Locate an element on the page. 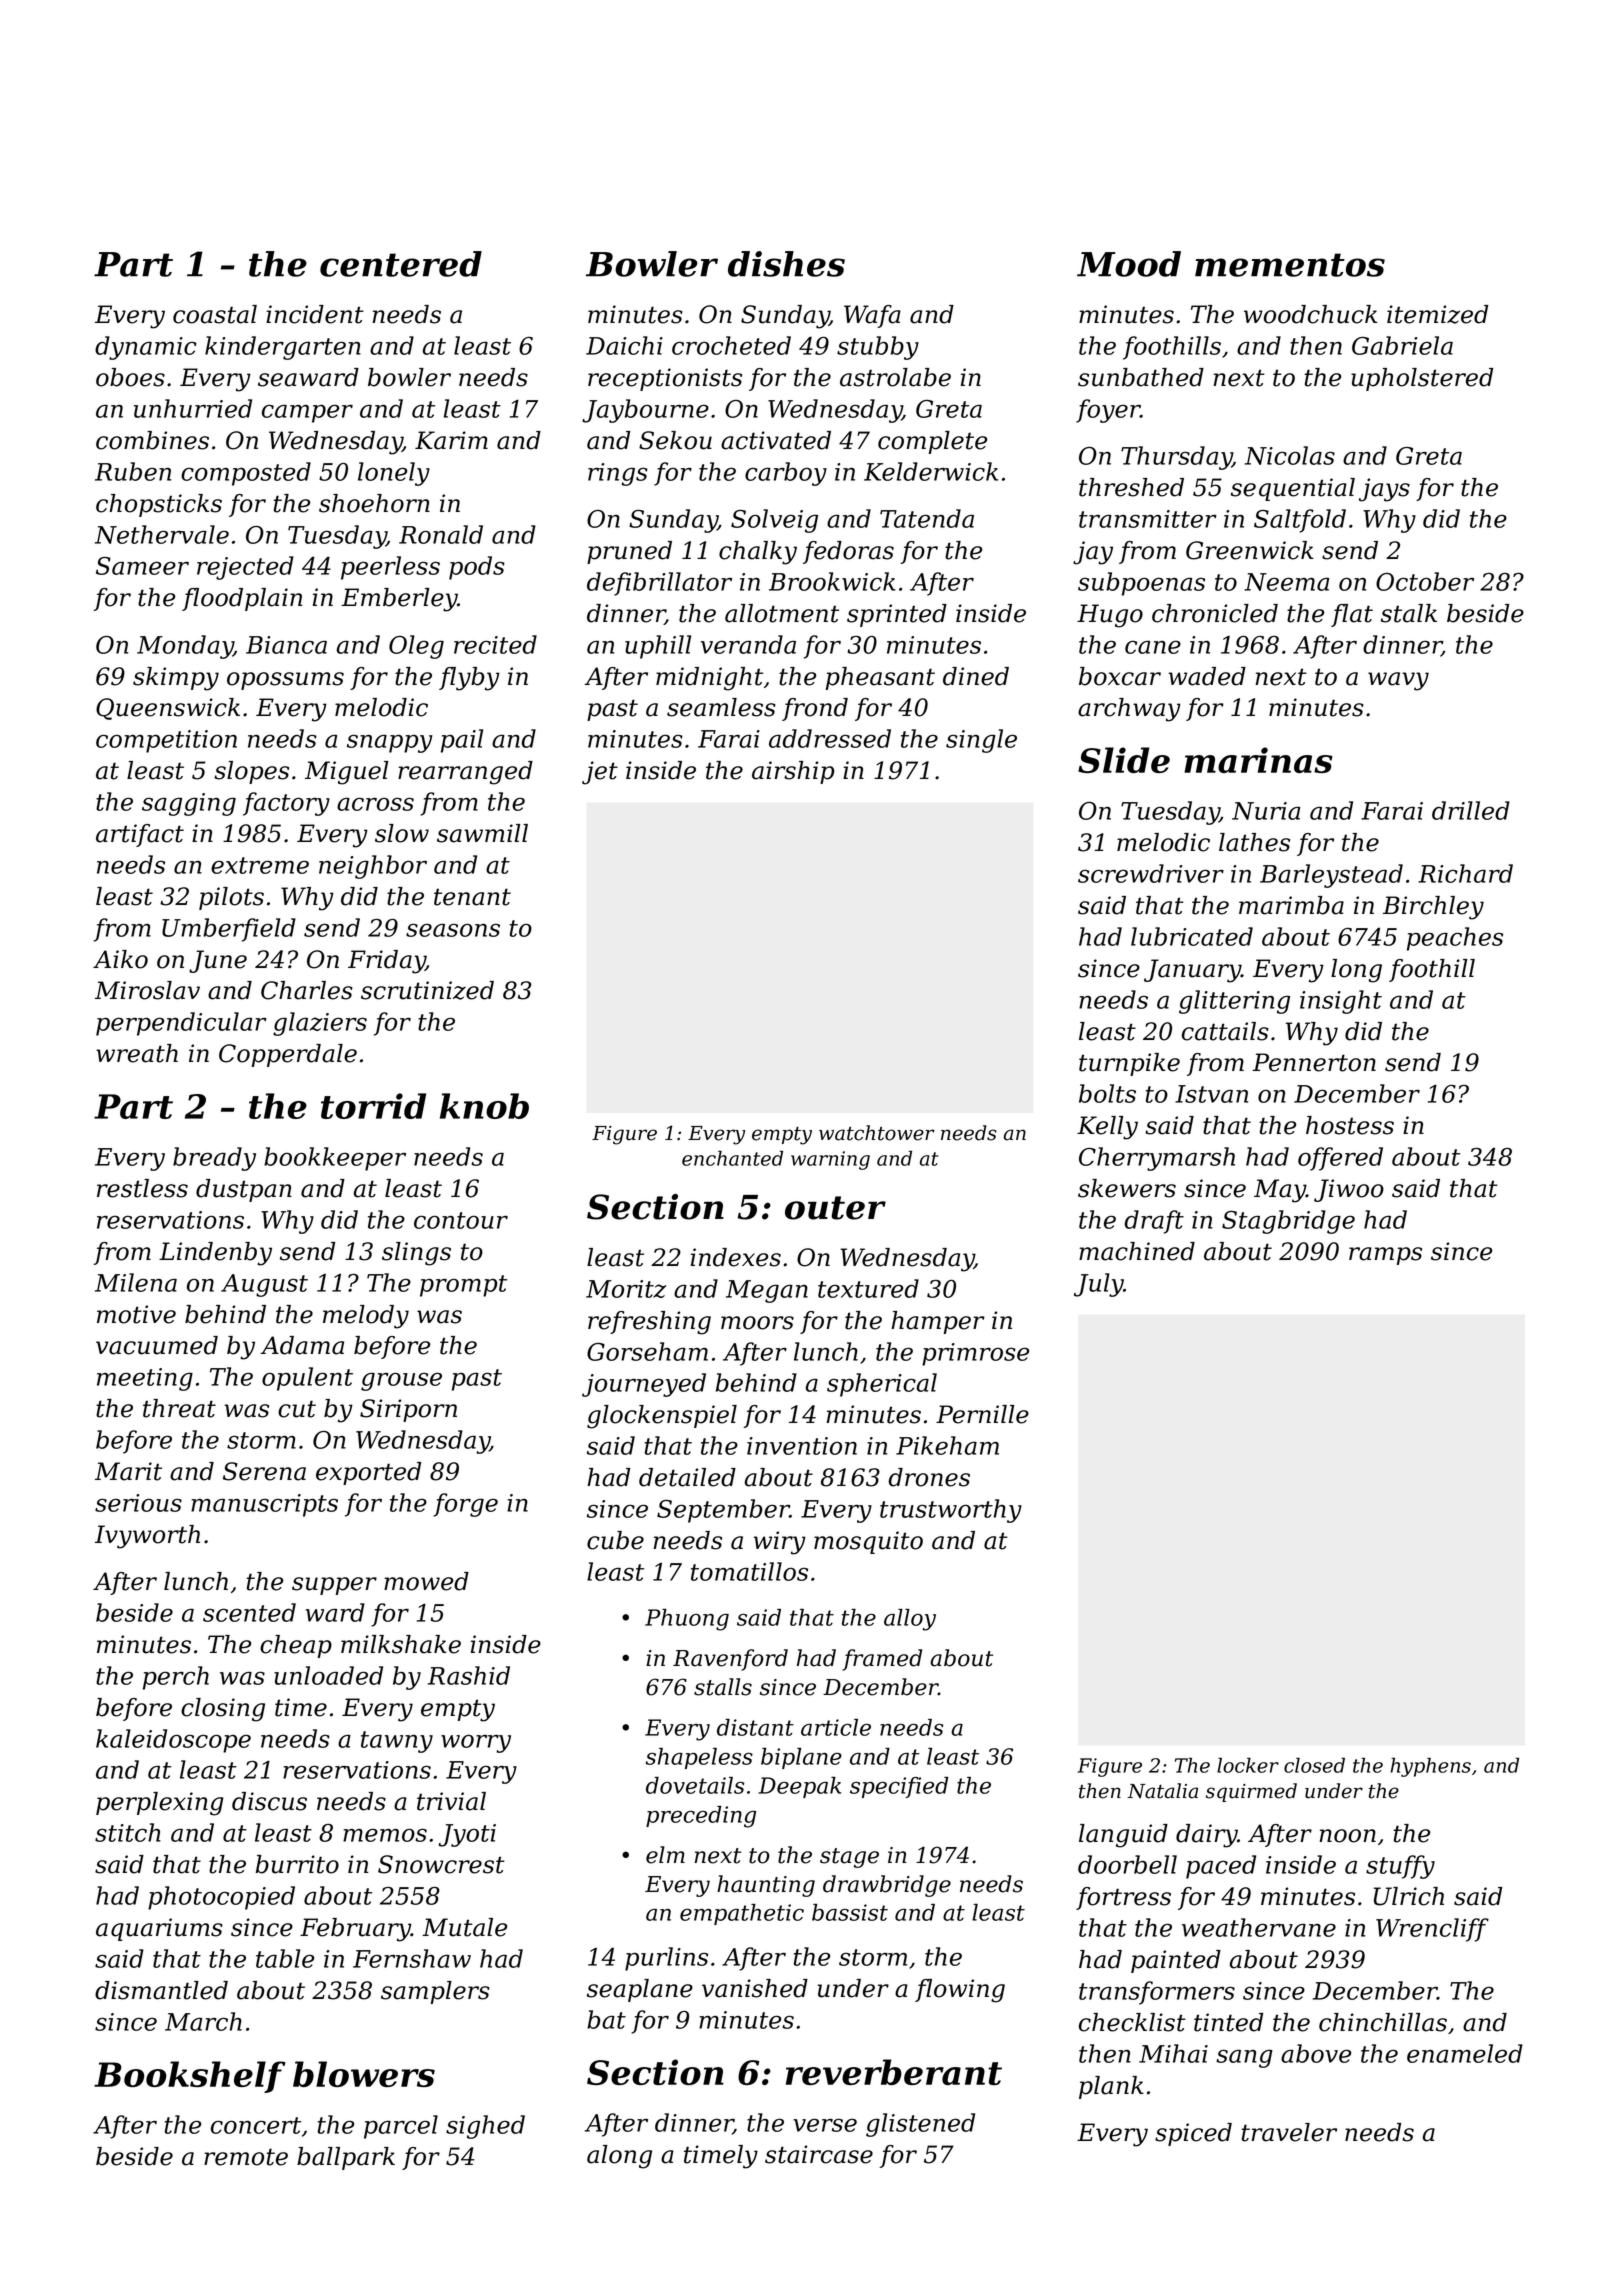 This image has height=2292, width=1620. contour is located at coordinates (461, 1220).
